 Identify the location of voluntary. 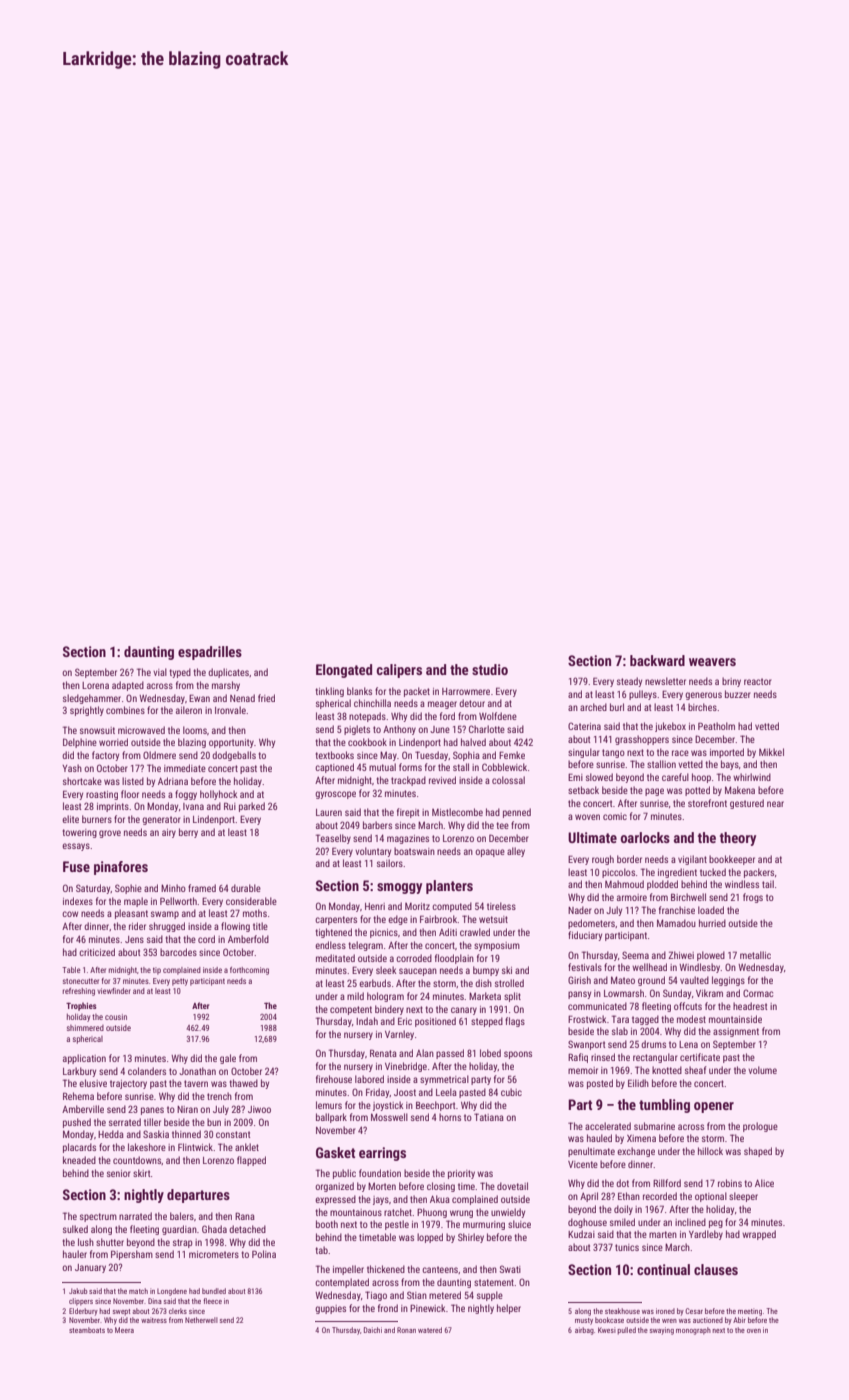
(373, 852).
